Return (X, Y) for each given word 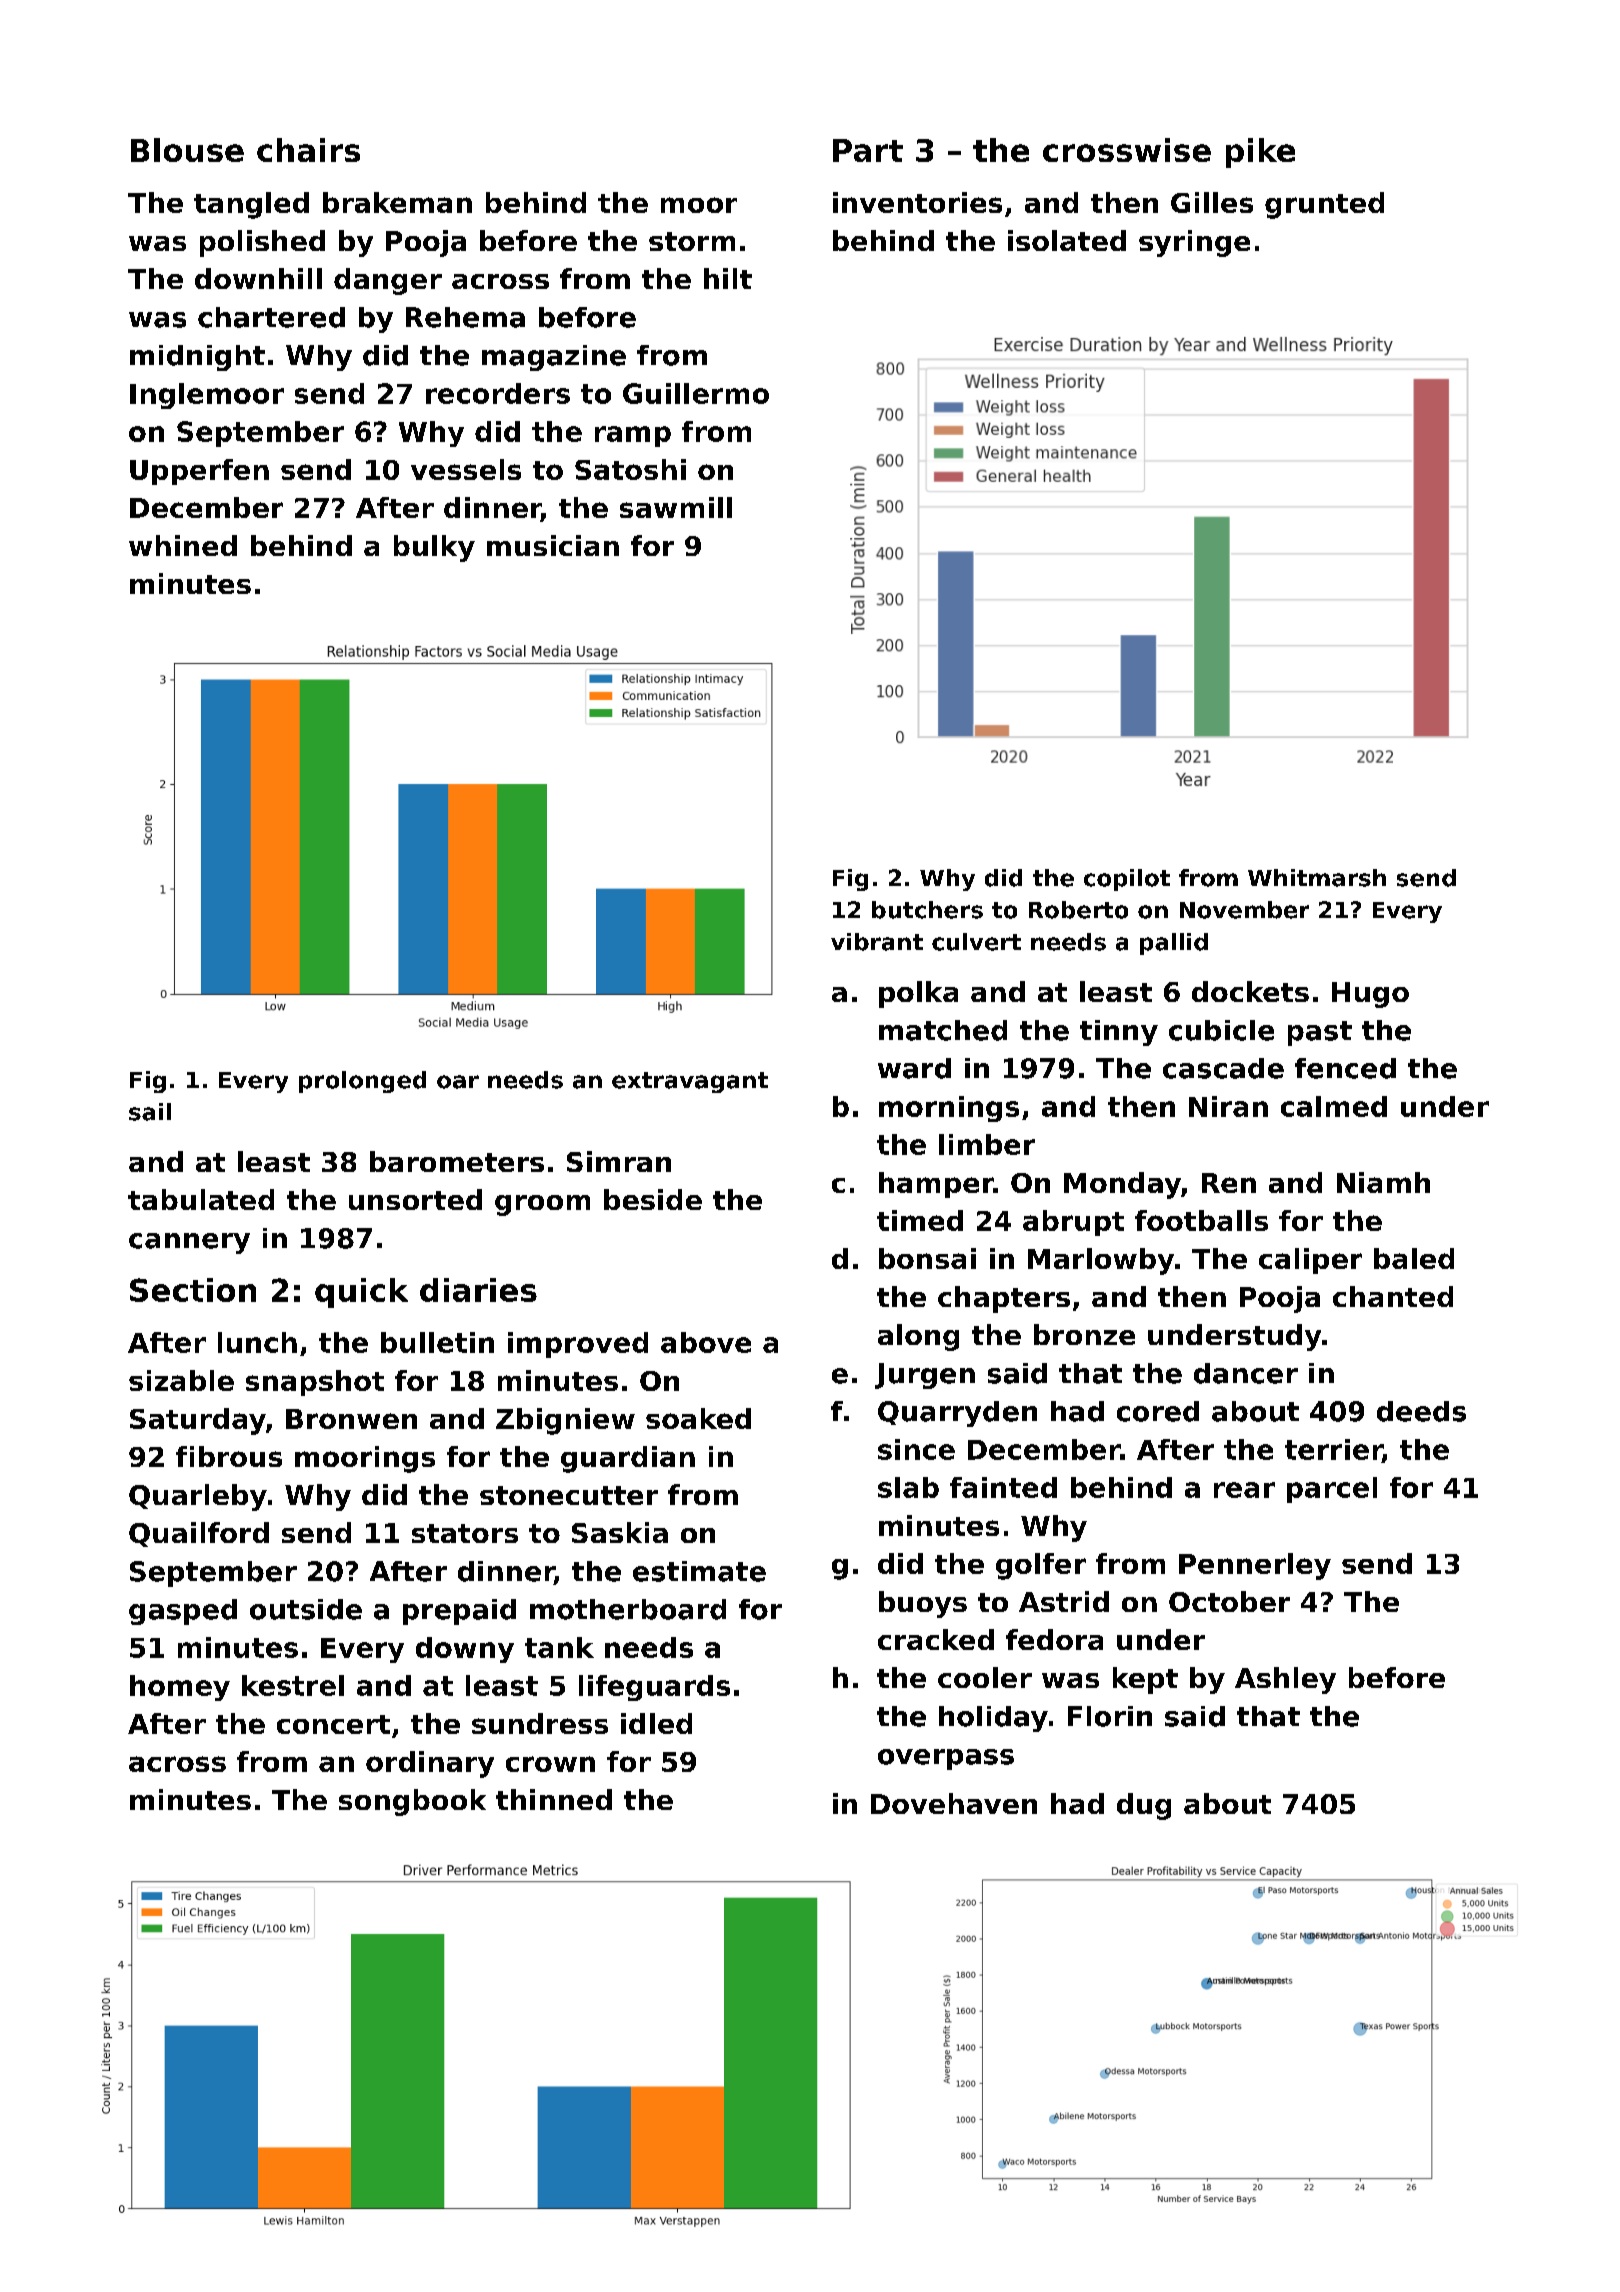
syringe (1194, 243)
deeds (1421, 1411)
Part (868, 150)
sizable (181, 1380)
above (706, 1342)
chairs (308, 150)
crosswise (1127, 150)
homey (180, 1688)
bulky (434, 548)
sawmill (676, 507)
